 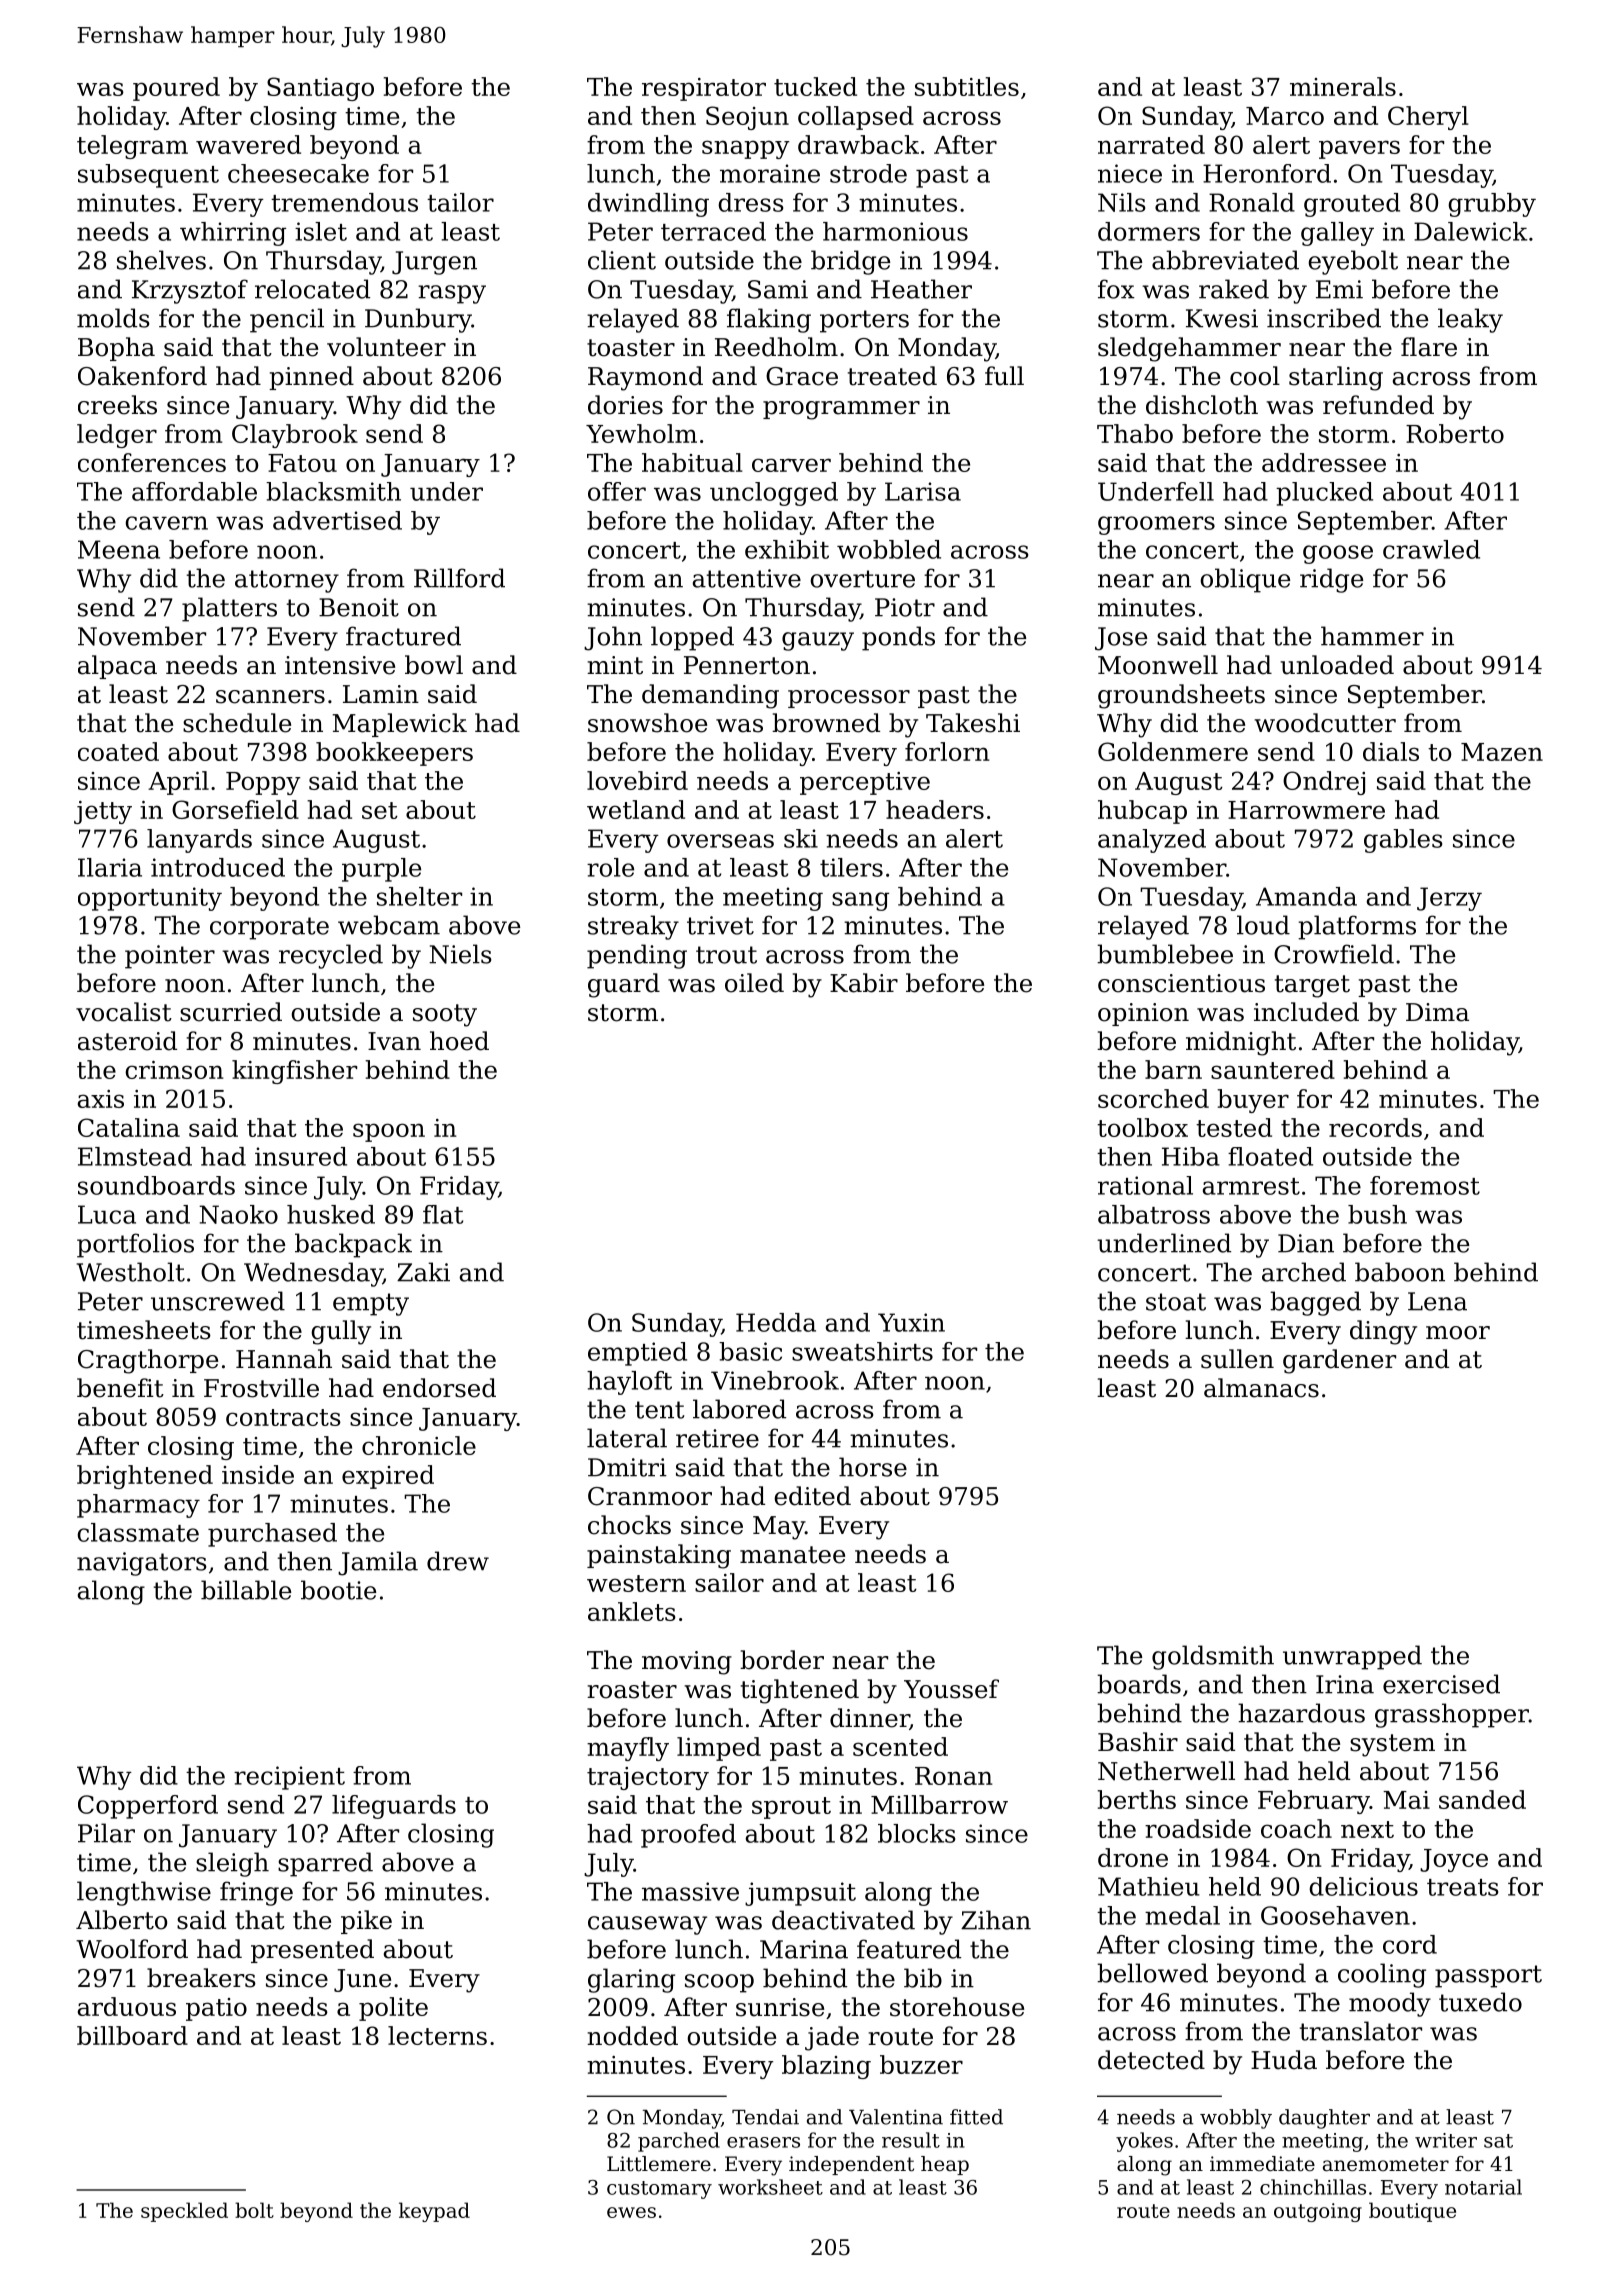 What do you see at coordinates (911, 1322) in the page?
I see `Yuxin` at bounding box center [911, 1322].
